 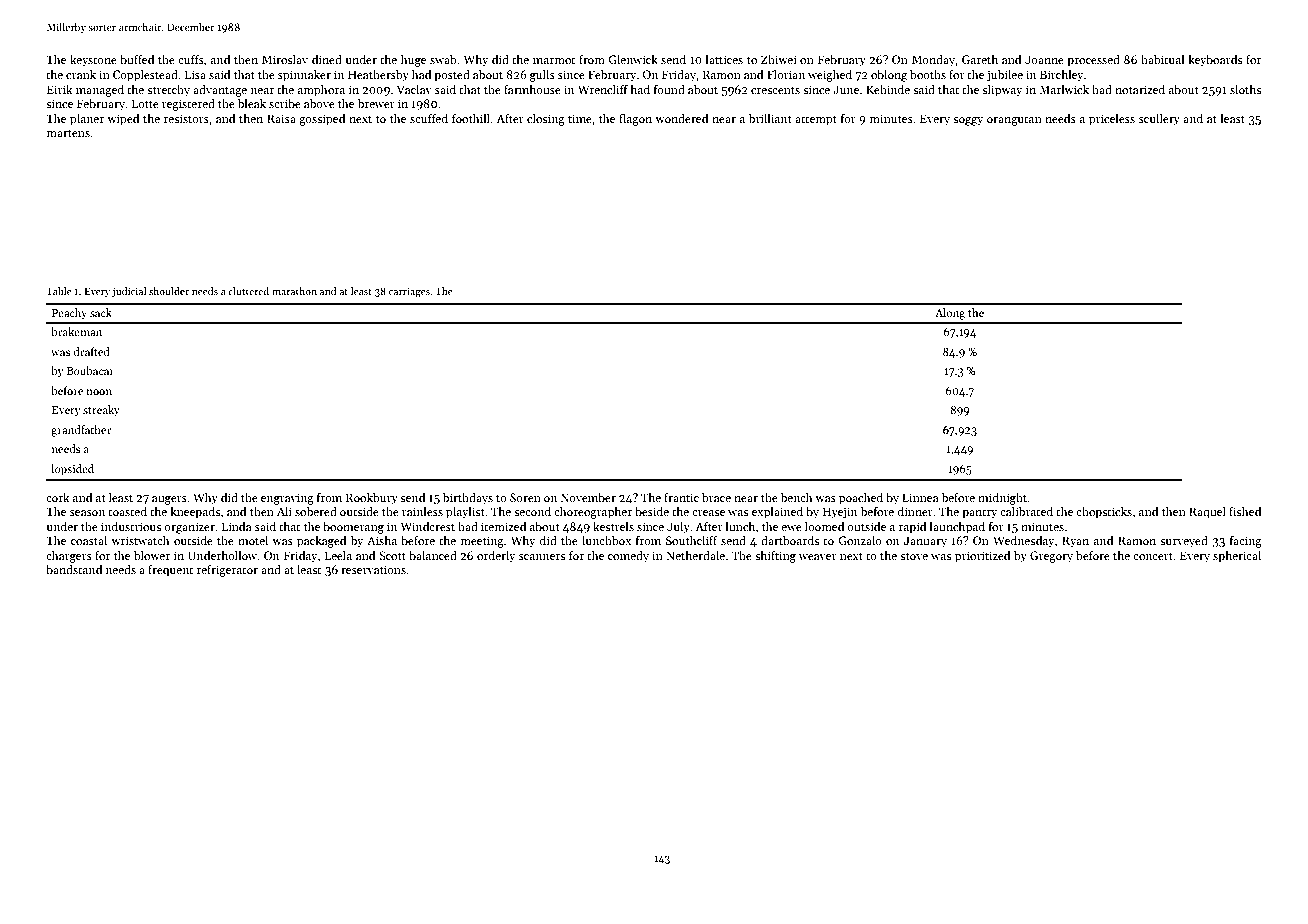 I want to click on Along, so click(x=950, y=314).
